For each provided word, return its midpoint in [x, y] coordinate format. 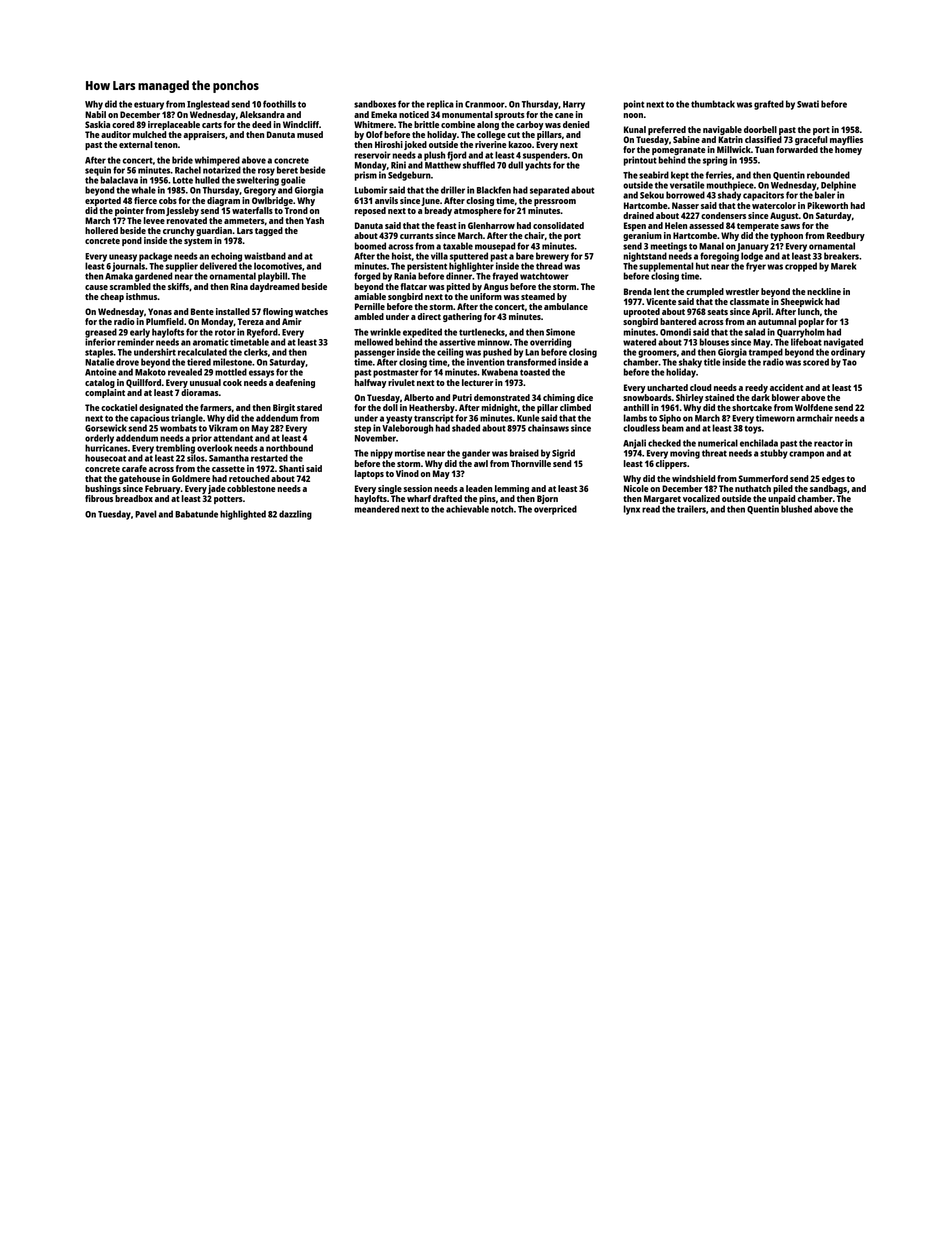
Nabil [95, 114]
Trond [296, 210]
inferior [100, 342]
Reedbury [846, 236]
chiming [559, 398]
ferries [719, 175]
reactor [828, 443]
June [430, 201]
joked [415, 145]
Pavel [146, 514]
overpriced [555, 510]
